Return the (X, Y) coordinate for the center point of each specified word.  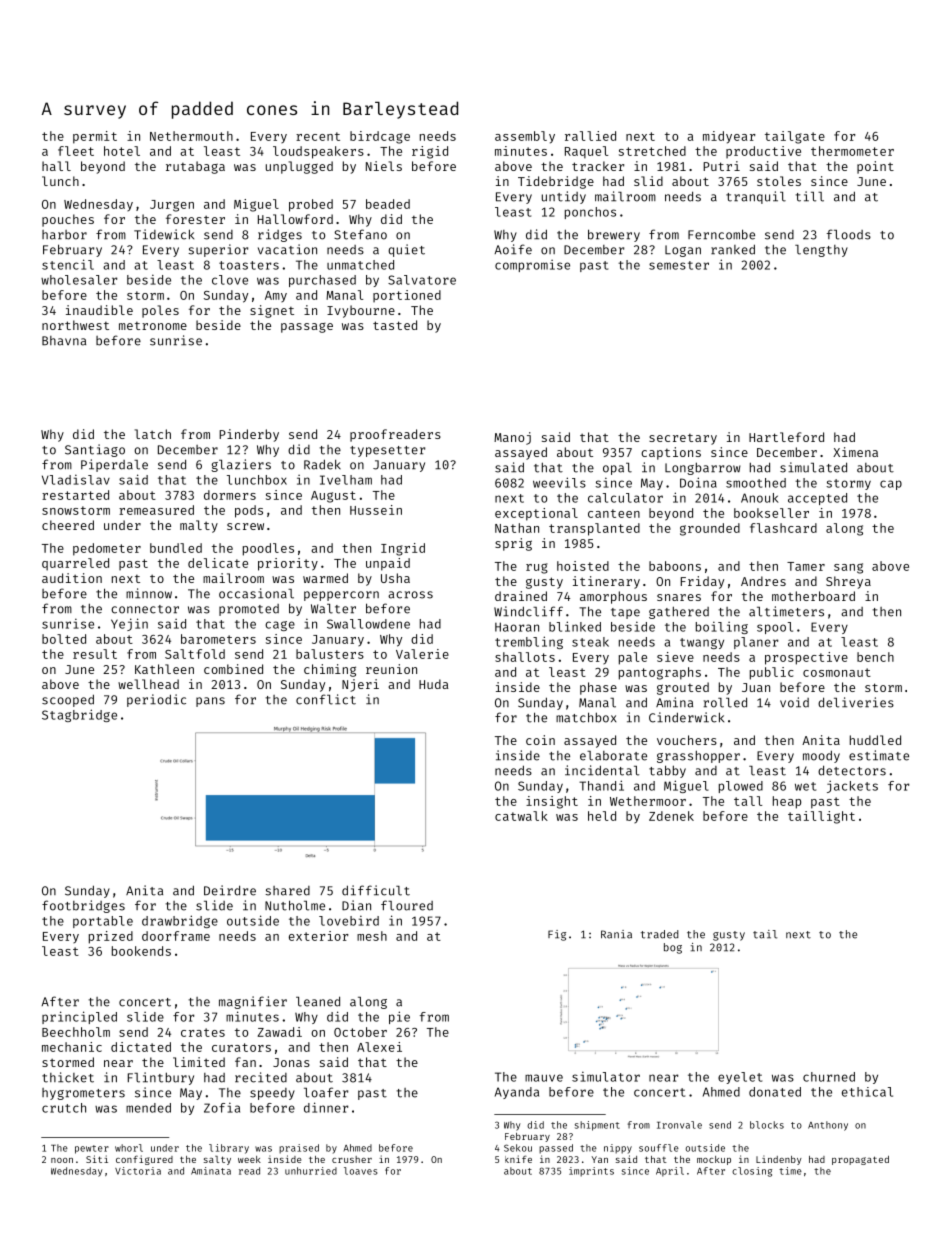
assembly (525, 137)
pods (249, 511)
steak (590, 642)
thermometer (852, 151)
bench (875, 657)
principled (79, 1017)
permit (95, 137)
